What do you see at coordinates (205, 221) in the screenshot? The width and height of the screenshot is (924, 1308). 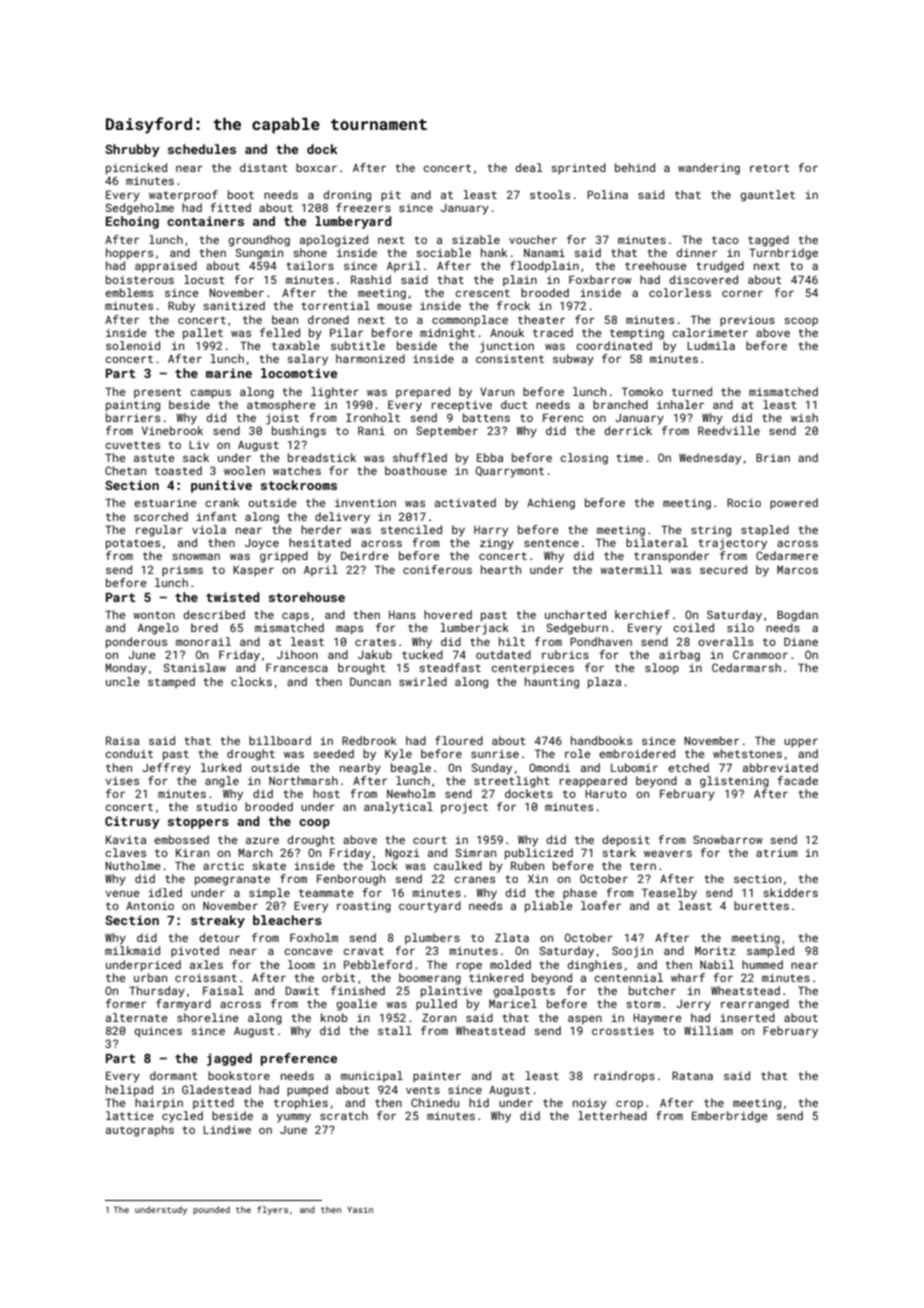 I see `containers` at bounding box center [205, 221].
